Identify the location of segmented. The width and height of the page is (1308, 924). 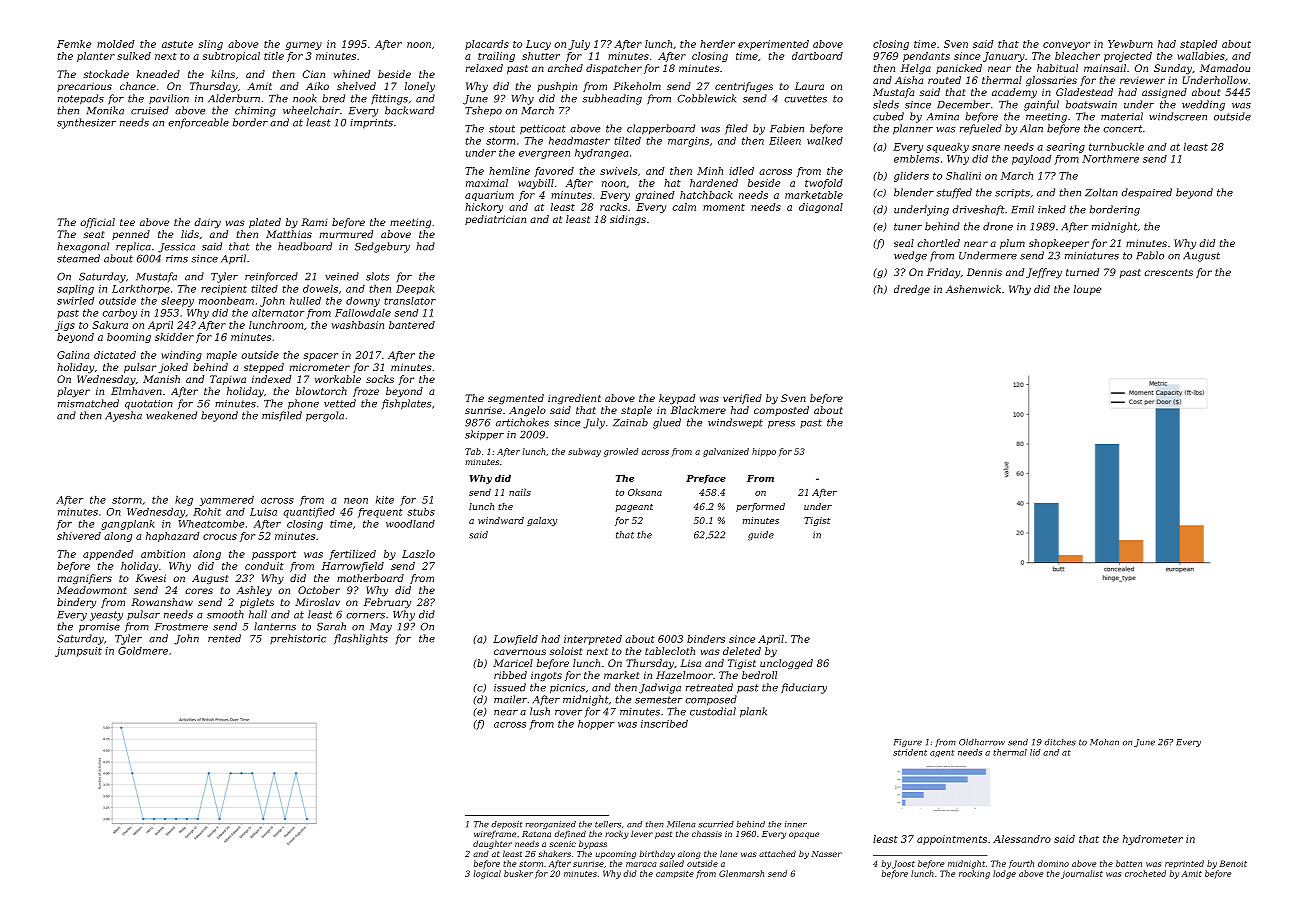
(516, 399).
